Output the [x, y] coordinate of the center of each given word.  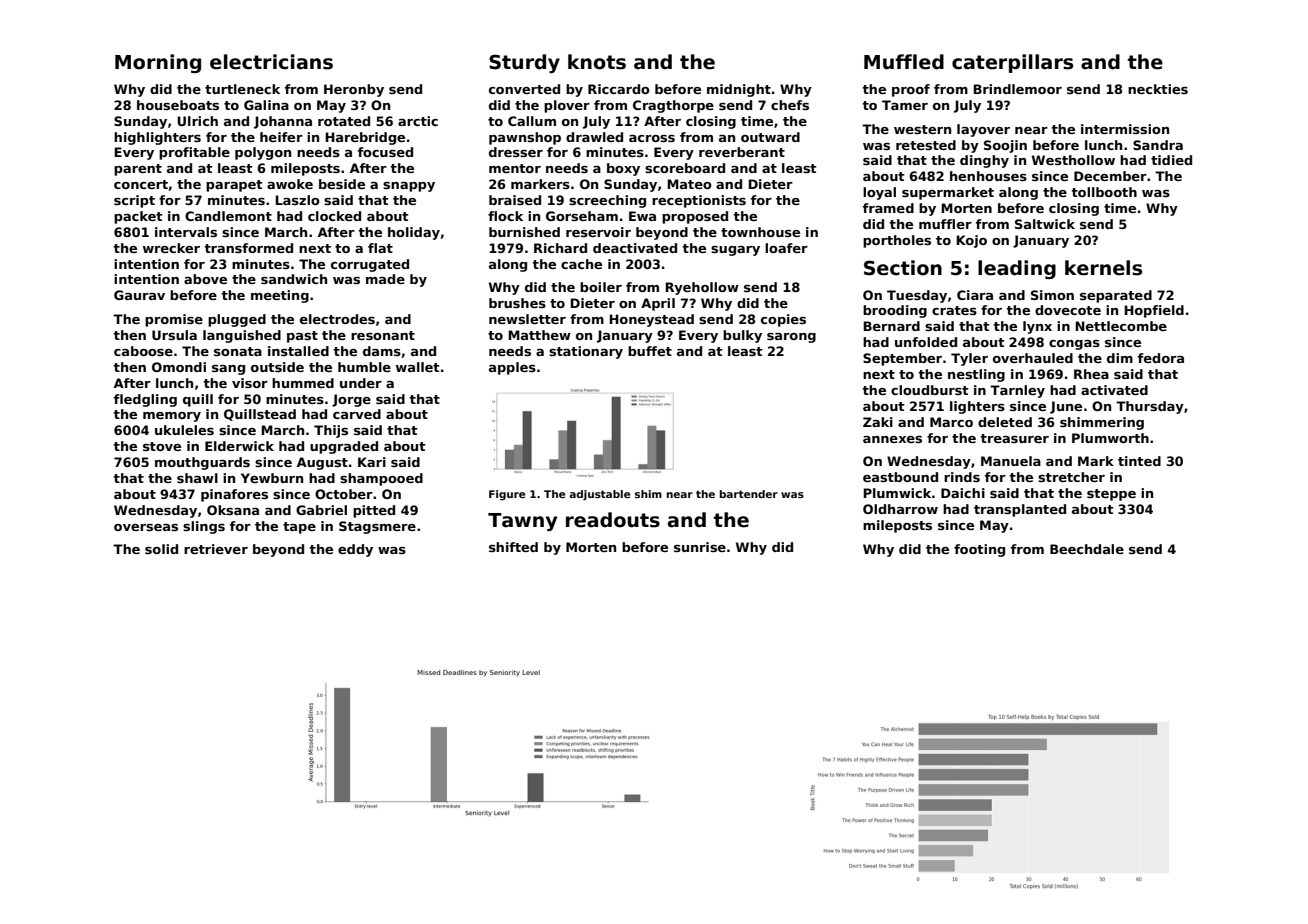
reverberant [742, 152]
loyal [879, 193]
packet [138, 217]
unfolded [926, 342]
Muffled [904, 62]
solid [161, 549]
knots [597, 62]
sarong [791, 338]
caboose [143, 351]
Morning [158, 63]
